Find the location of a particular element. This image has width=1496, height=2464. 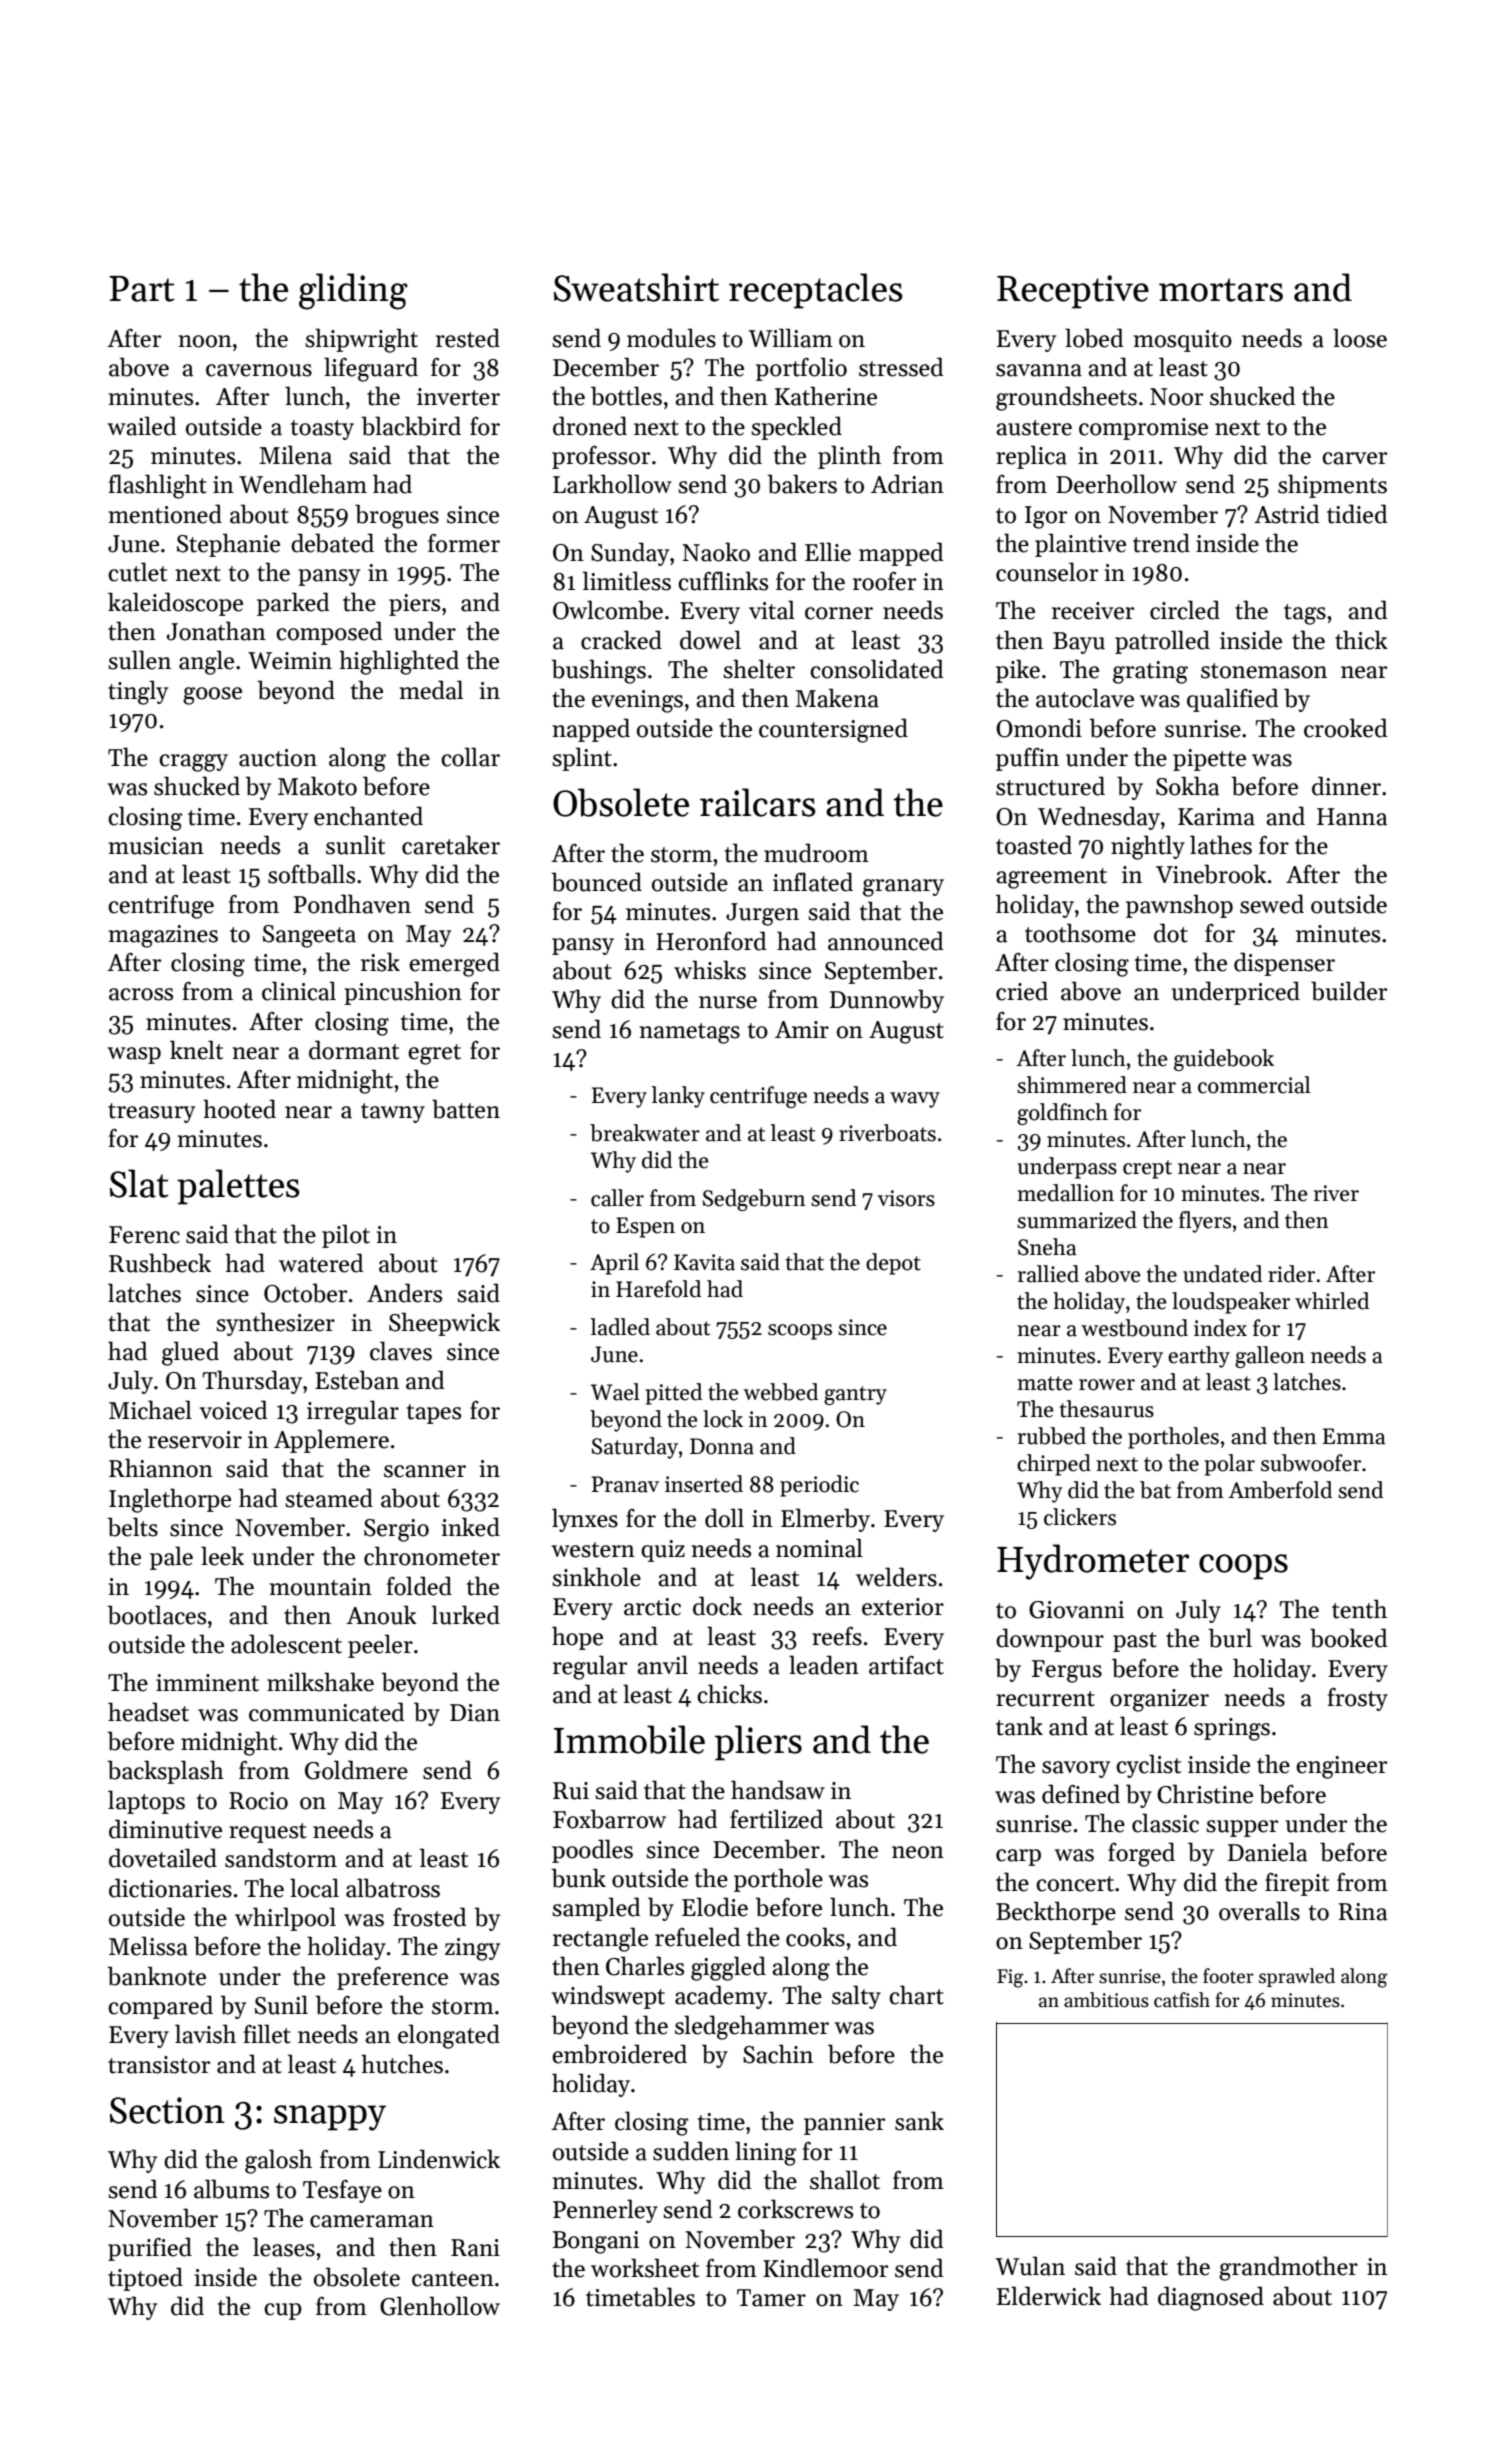

mortars is located at coordinates (1221, 290).
